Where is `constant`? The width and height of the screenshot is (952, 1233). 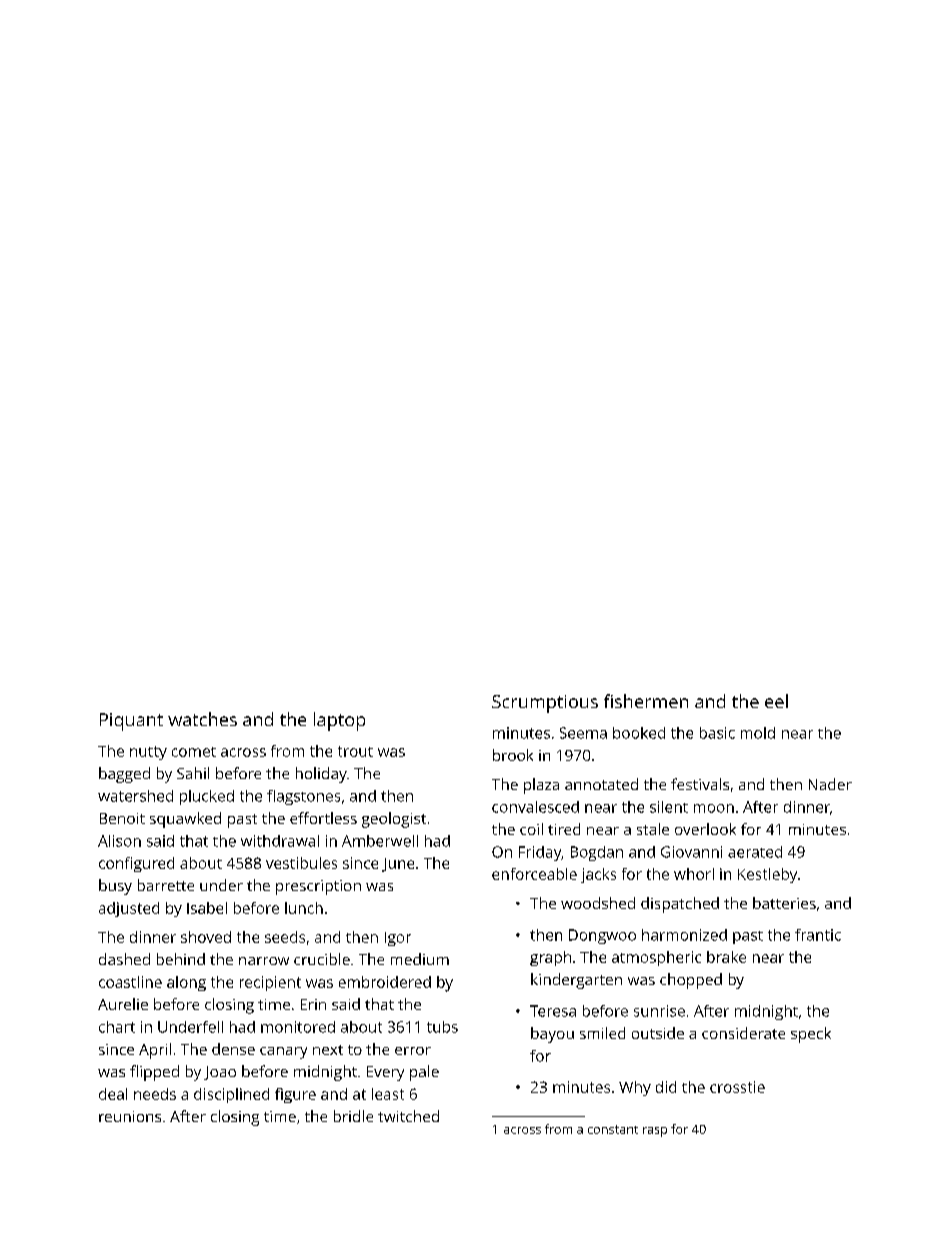 constant is located at coordinates (613, 1129).
